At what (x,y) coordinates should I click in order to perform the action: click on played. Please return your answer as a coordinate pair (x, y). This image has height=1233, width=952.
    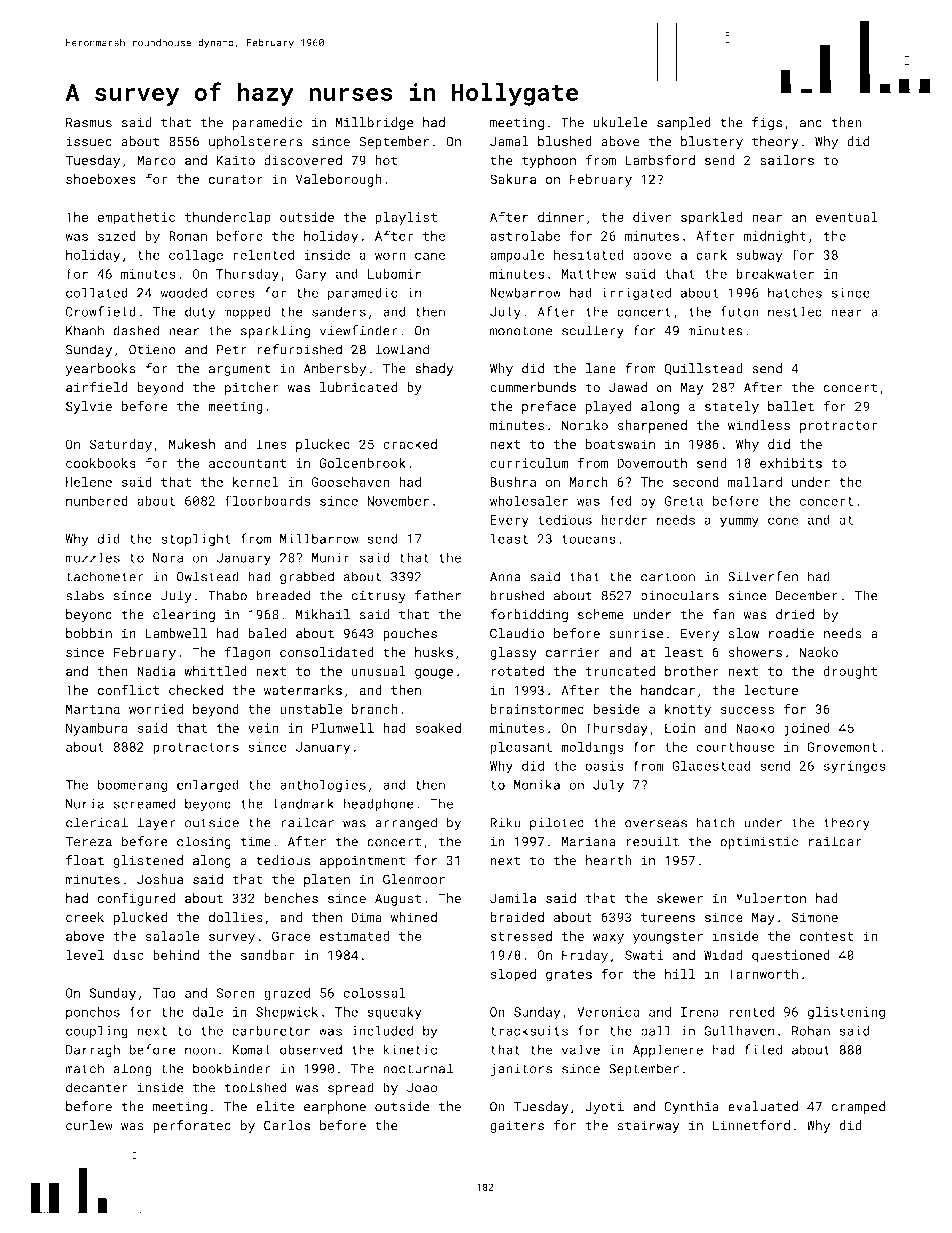
    Looking at the image, I should click on (608, 407).
